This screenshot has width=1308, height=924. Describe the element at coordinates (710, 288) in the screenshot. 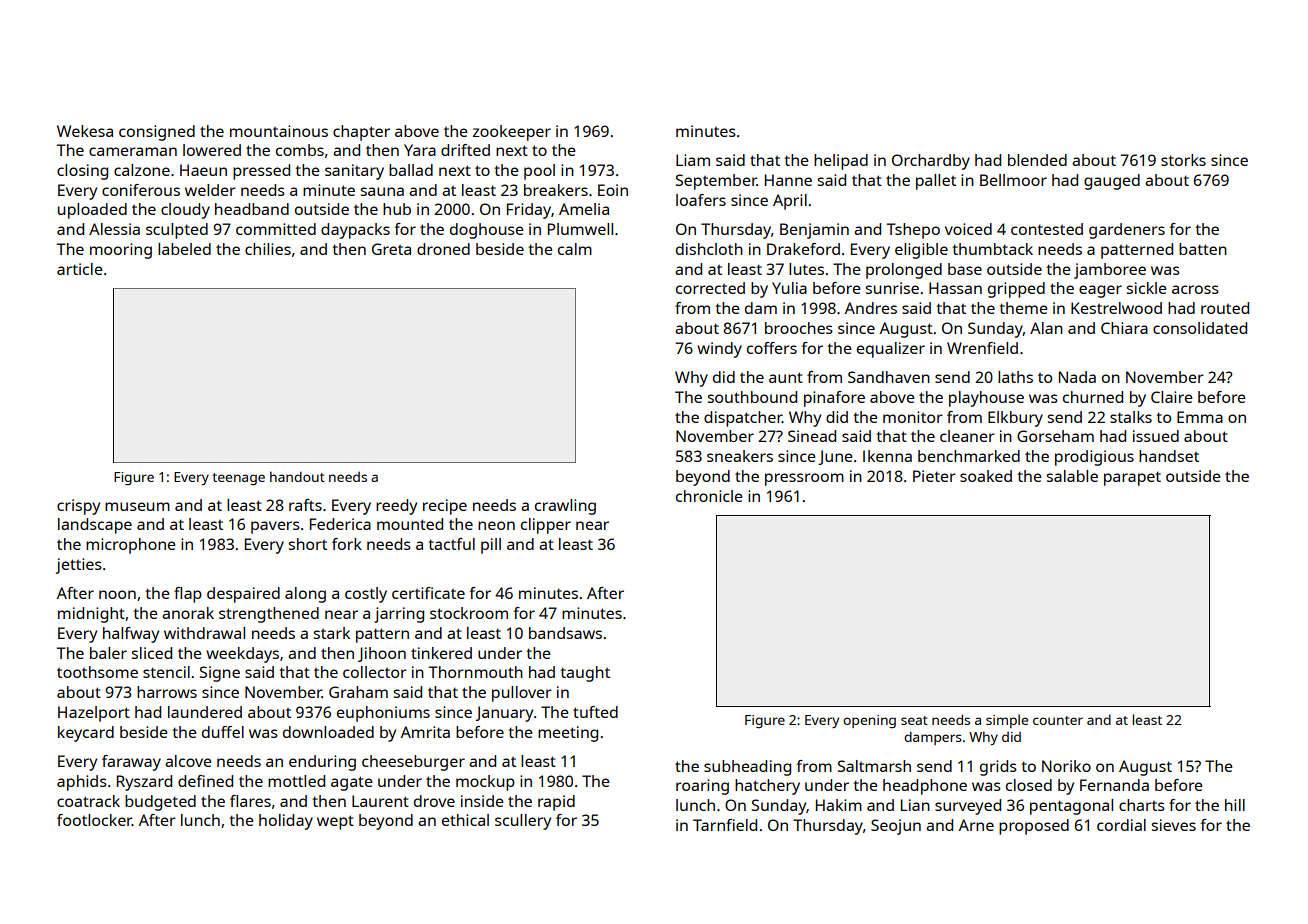

I see `corrected` at that location.
